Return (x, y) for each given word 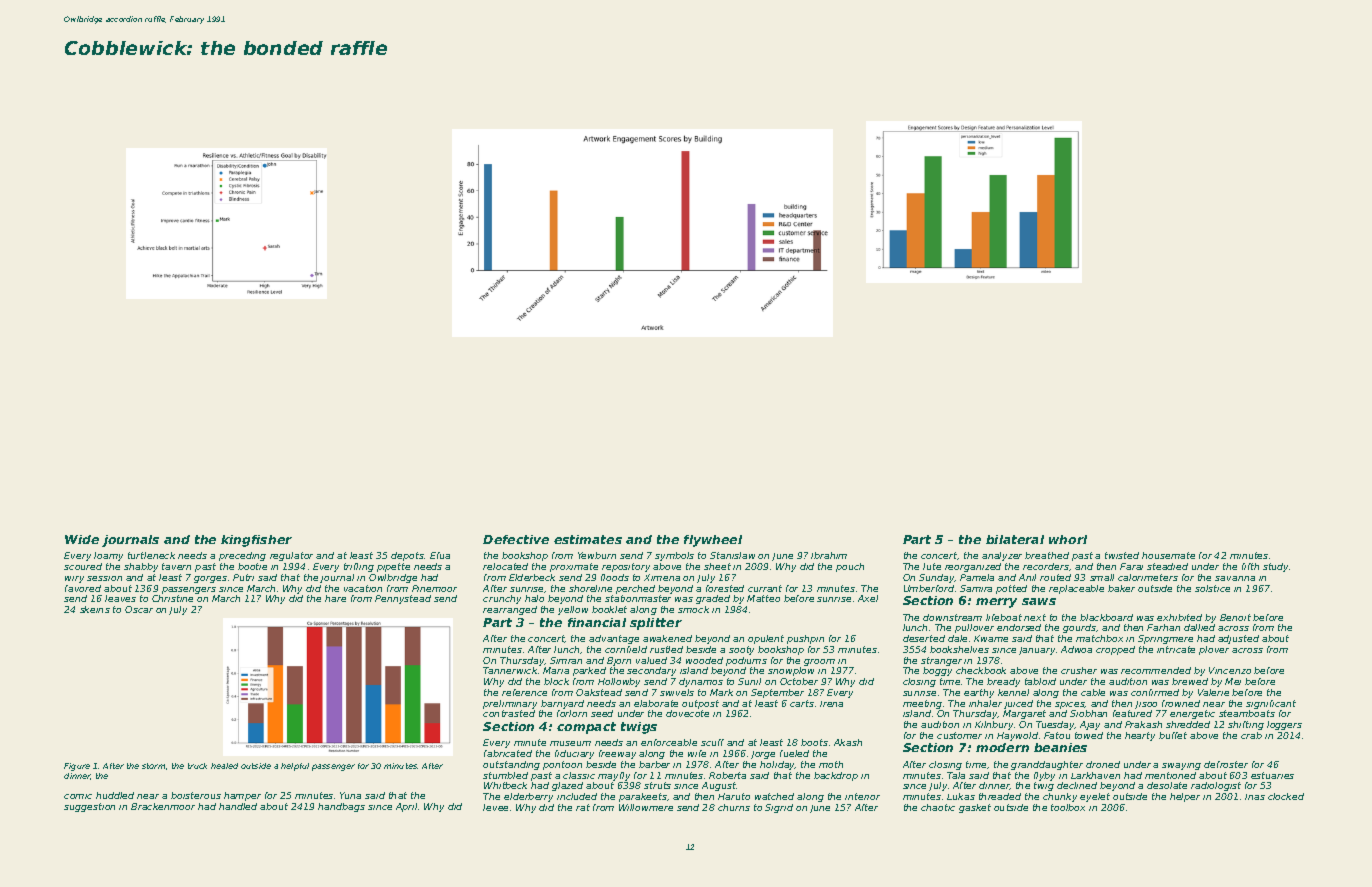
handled (238, 806)
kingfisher (256, 541)
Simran (566, 660)
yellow (573, 610)
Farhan (1163, 627)
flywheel (713, 541)
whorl (1068, 539)
